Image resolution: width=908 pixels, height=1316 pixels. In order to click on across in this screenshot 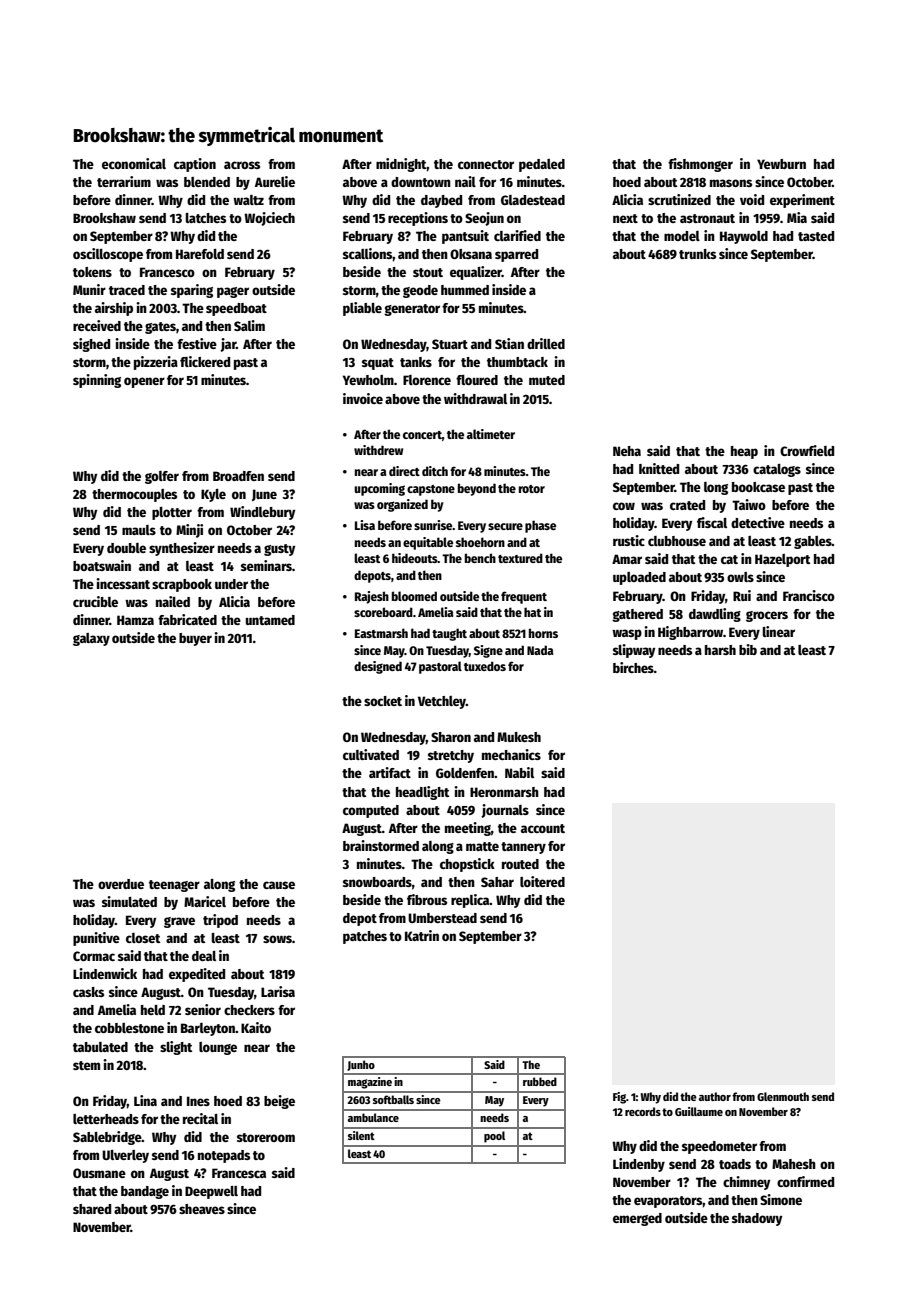, I will do `click(242, 165)`.
